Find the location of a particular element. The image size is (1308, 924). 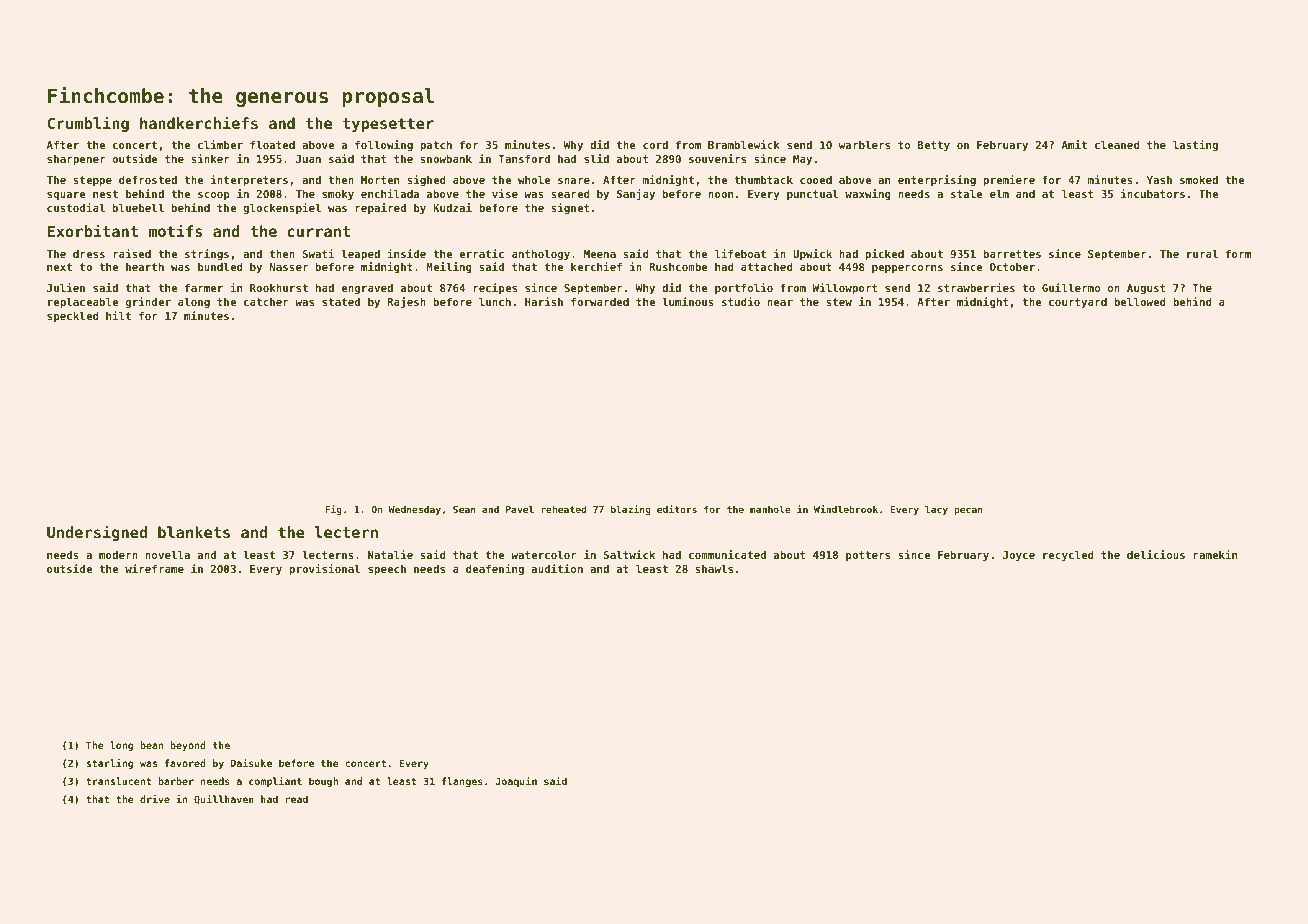

blazing is located at coordinates (631, 510).
